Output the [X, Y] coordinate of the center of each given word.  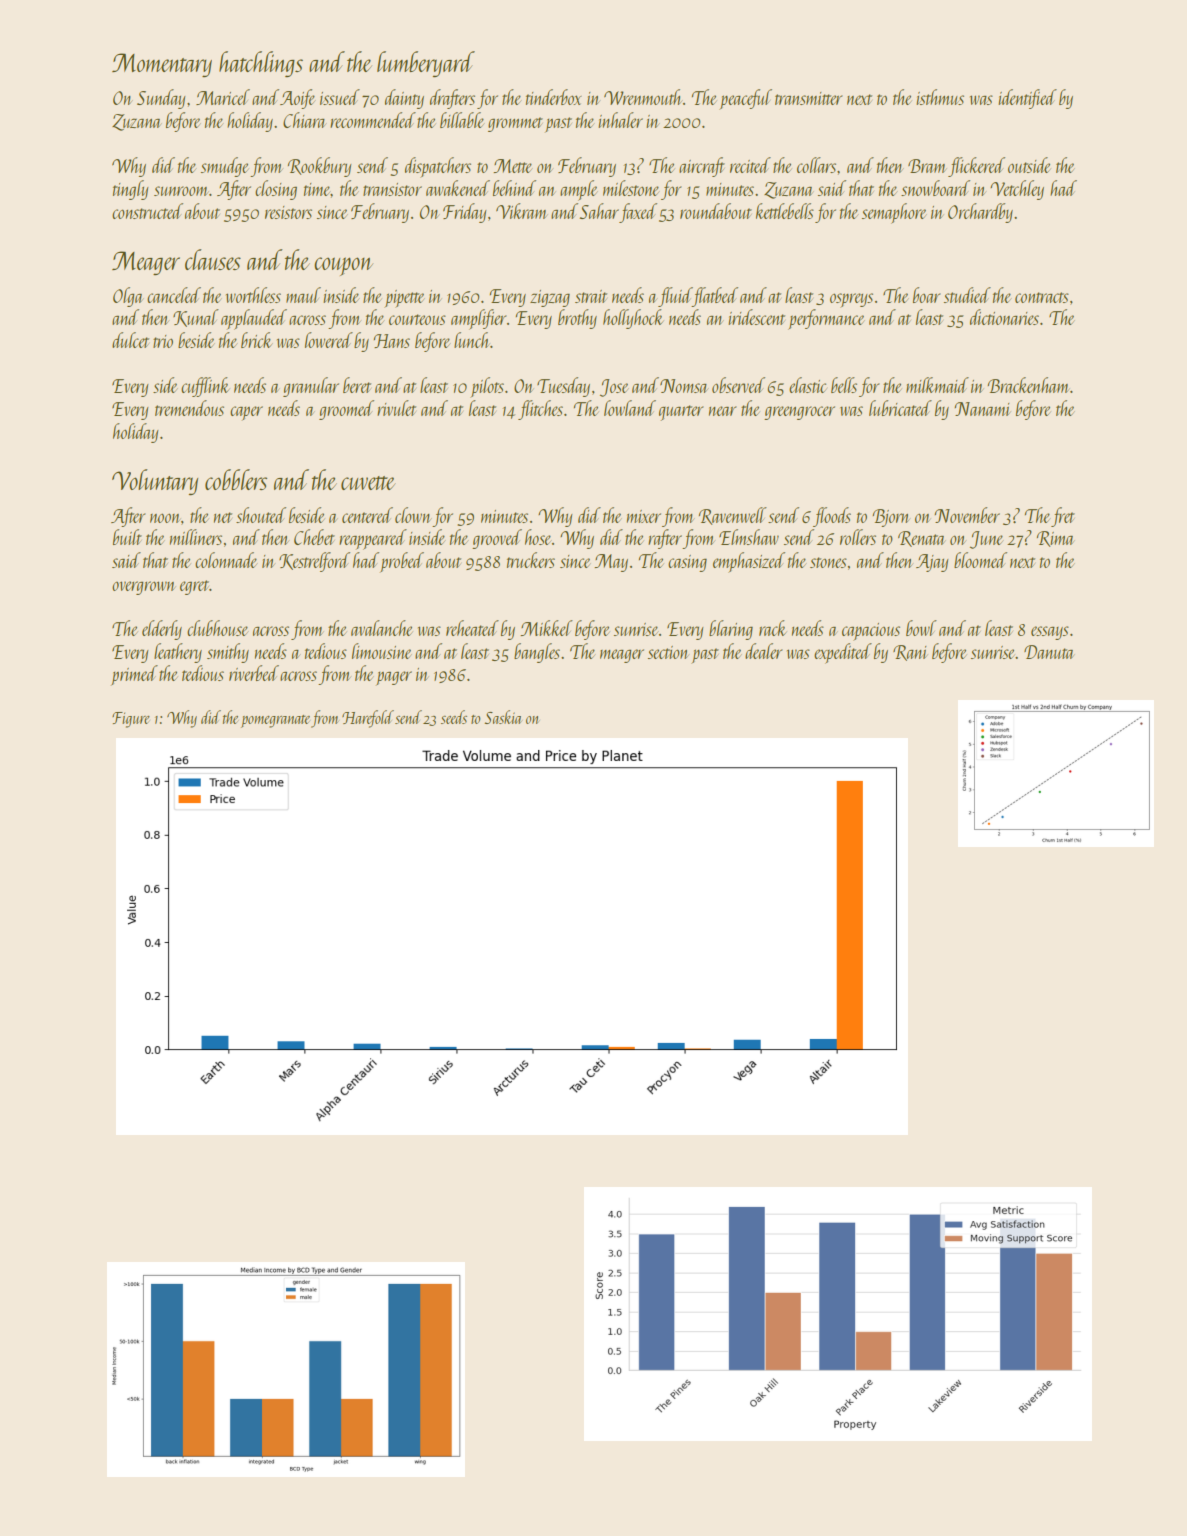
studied [967, 295]
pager [394, 678]
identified [1027, 99]
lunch [472, 340]
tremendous [189, 408]
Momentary [162, 65]
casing [687, 563]
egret [195, 587]
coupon [343, 266]
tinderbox [554, 97]
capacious [871, 632]
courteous [417, 319]
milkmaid [937, 385]
